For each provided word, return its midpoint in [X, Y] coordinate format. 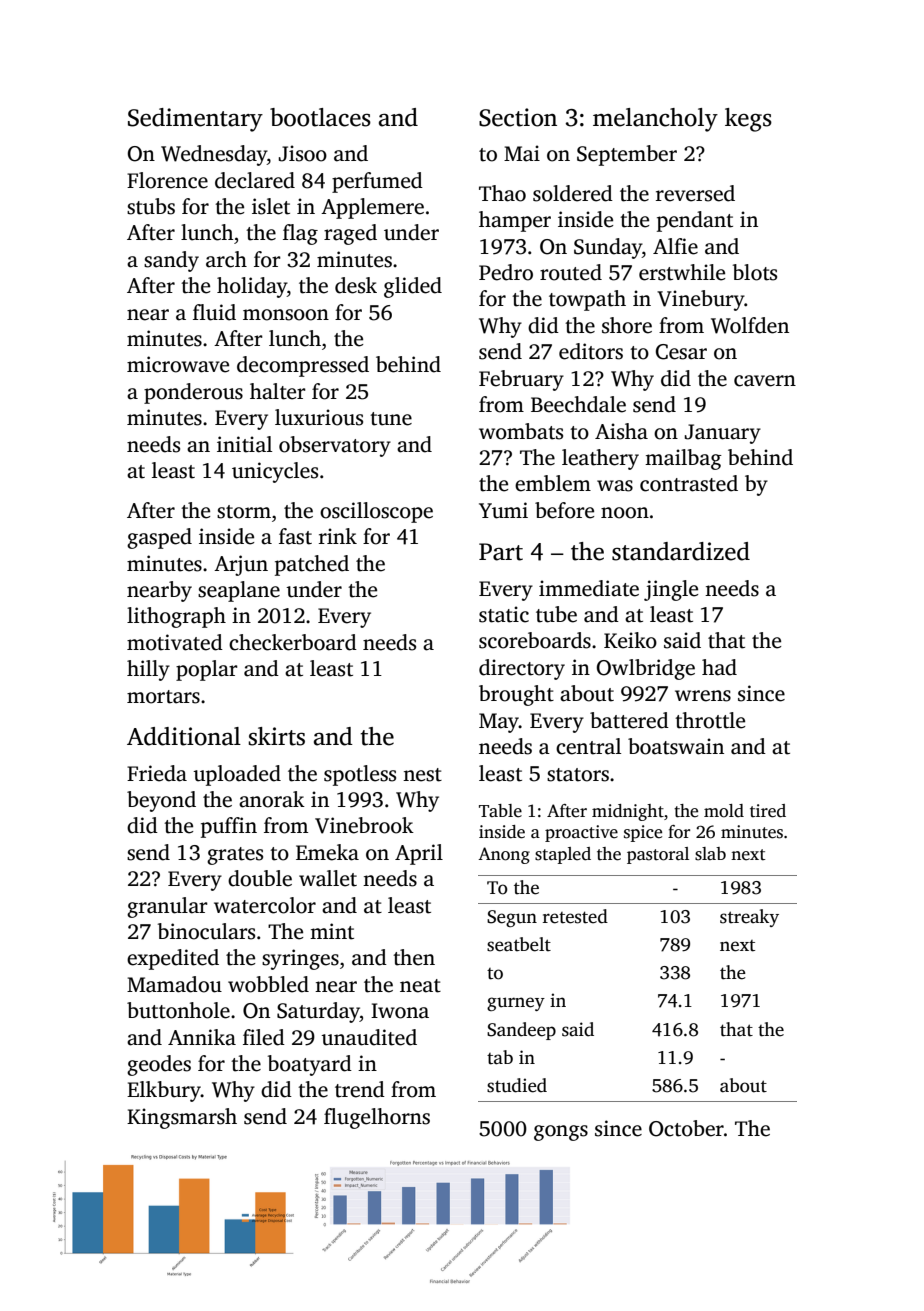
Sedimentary [195, 120]
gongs [561, 1133]
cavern [765, 381]
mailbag [683, 459]
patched [312, 565]
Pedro [506, 272]
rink [338, 536]
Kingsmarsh [182, 1118]
